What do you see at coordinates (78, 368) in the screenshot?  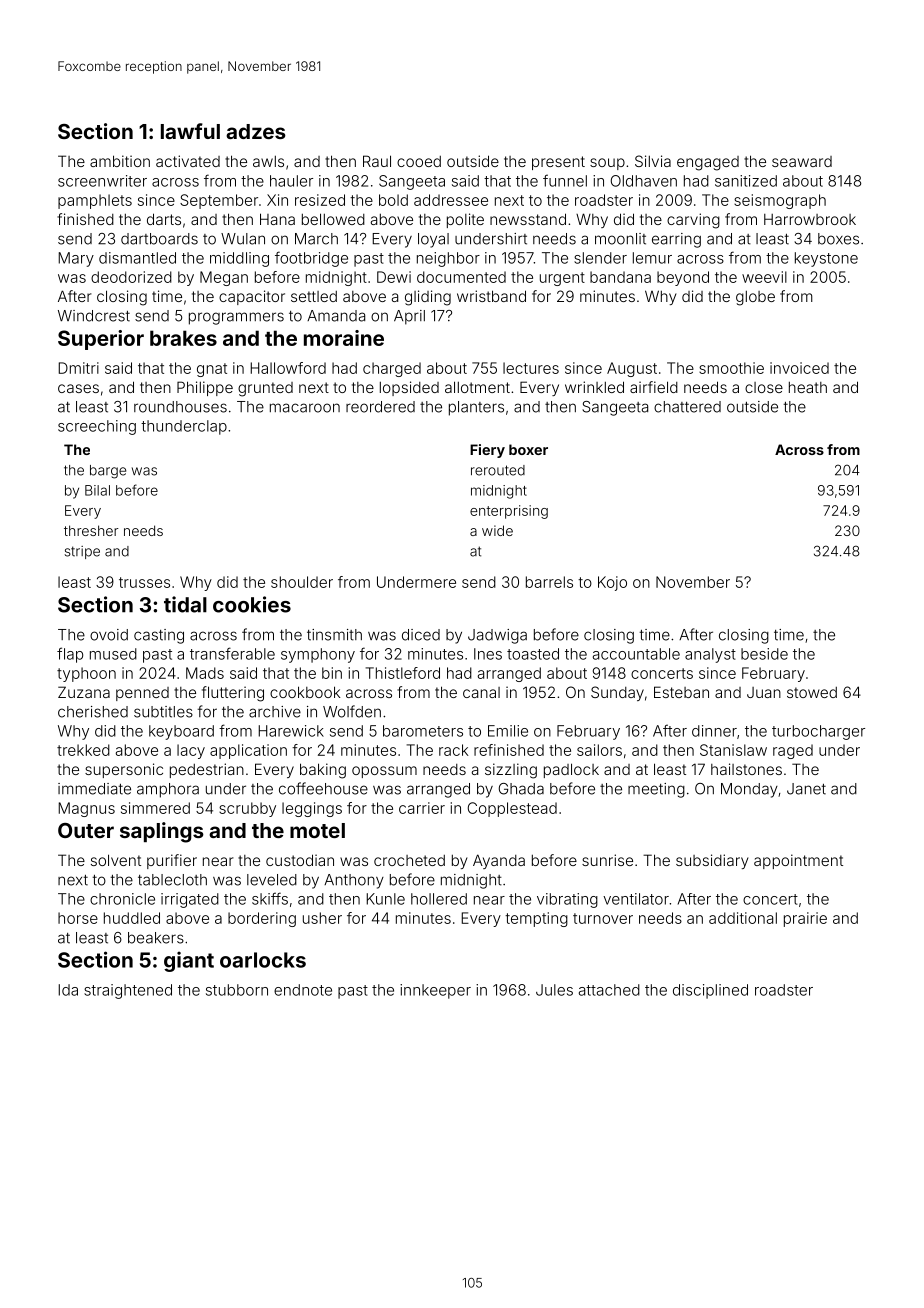 I see `Dmitri` at bounding box center [78, 368].
